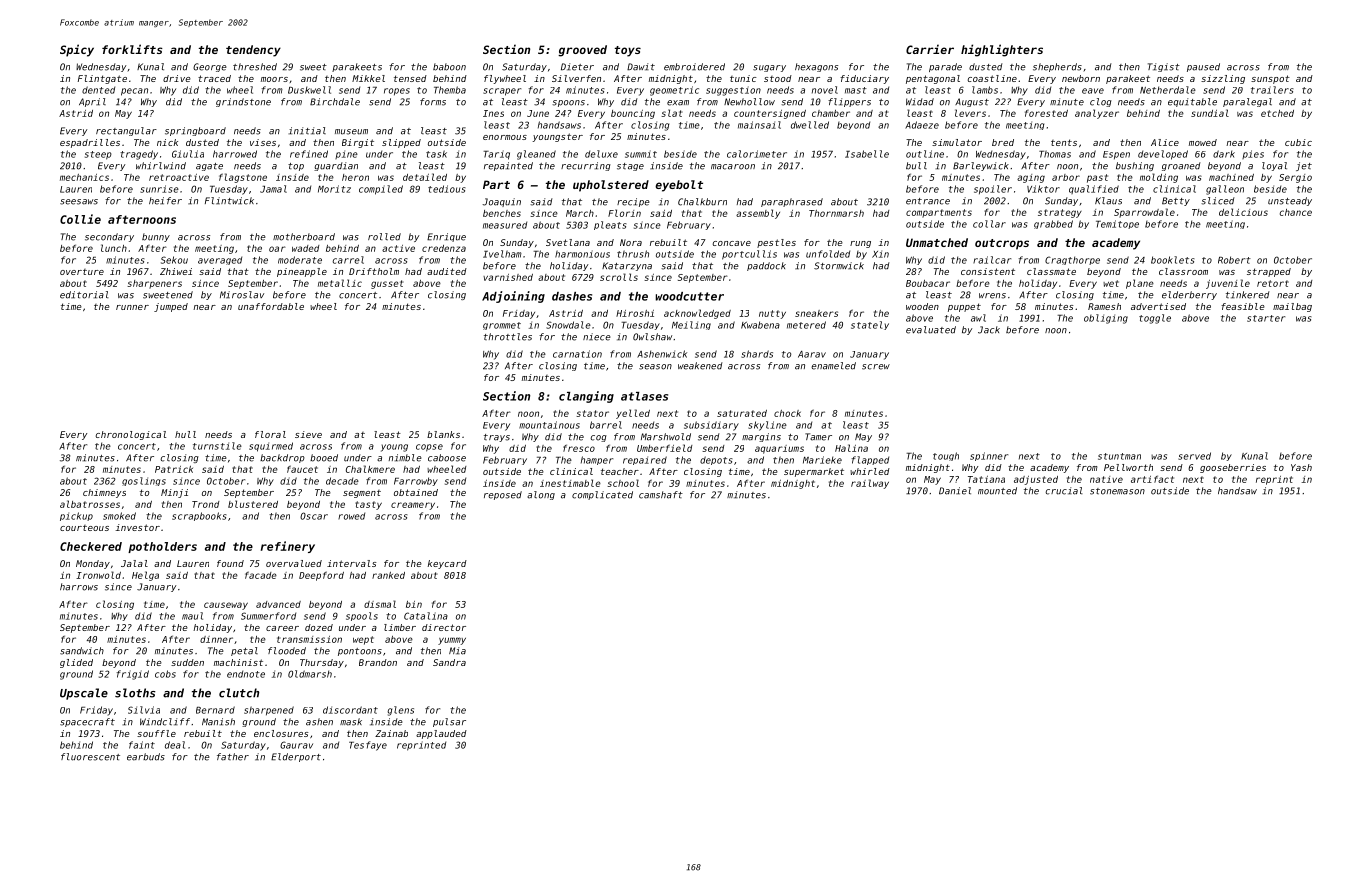 This image has height=887, width=1372. I want to click on pulsar, so click(449, 722).
